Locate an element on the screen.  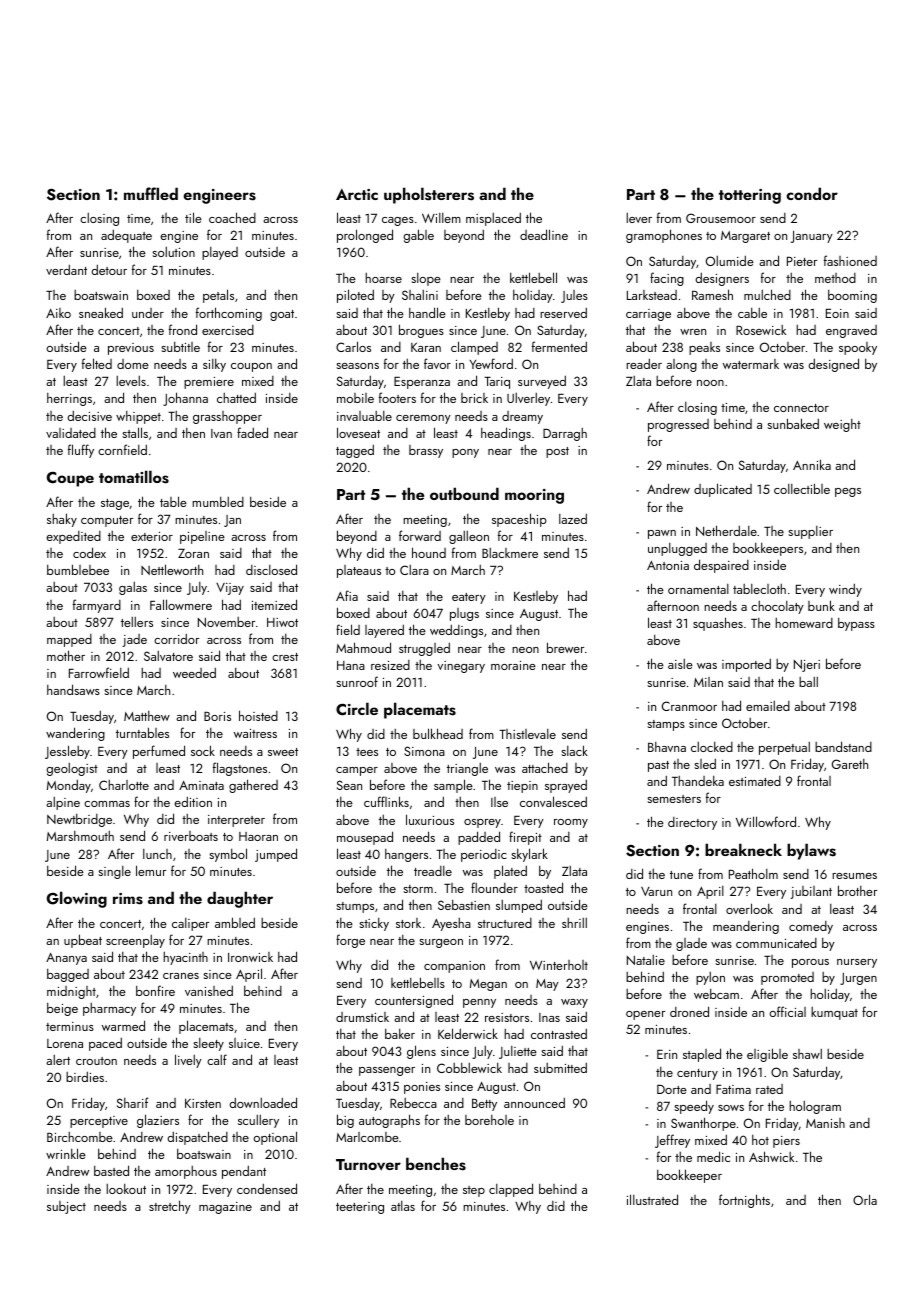
Betty is located at coordinates (484, 1105).
